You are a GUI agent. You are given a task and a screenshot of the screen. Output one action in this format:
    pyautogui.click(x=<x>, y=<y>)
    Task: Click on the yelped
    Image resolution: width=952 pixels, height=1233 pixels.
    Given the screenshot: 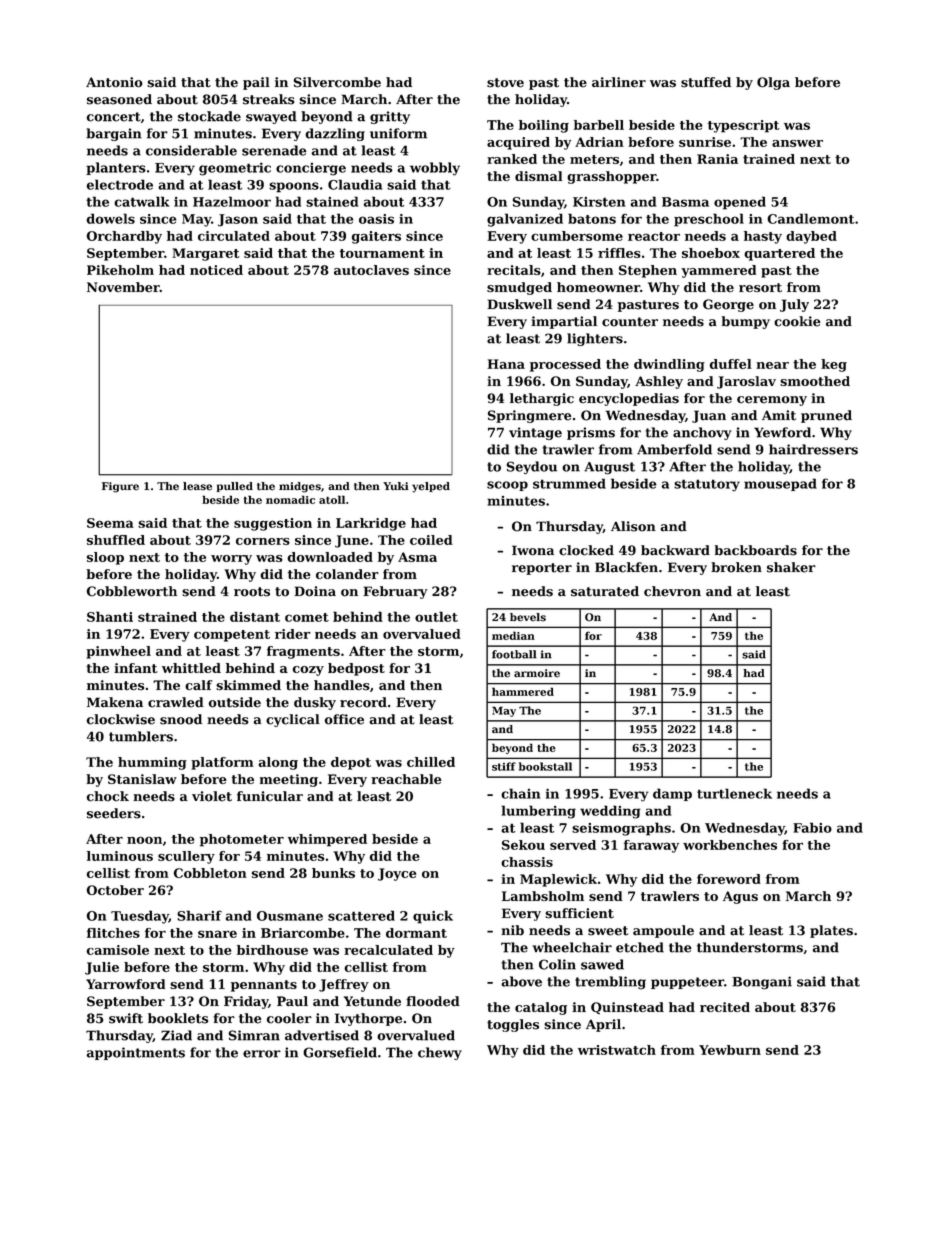 What is the action you would take?
    pyautogui.click(x=431, y=487)
